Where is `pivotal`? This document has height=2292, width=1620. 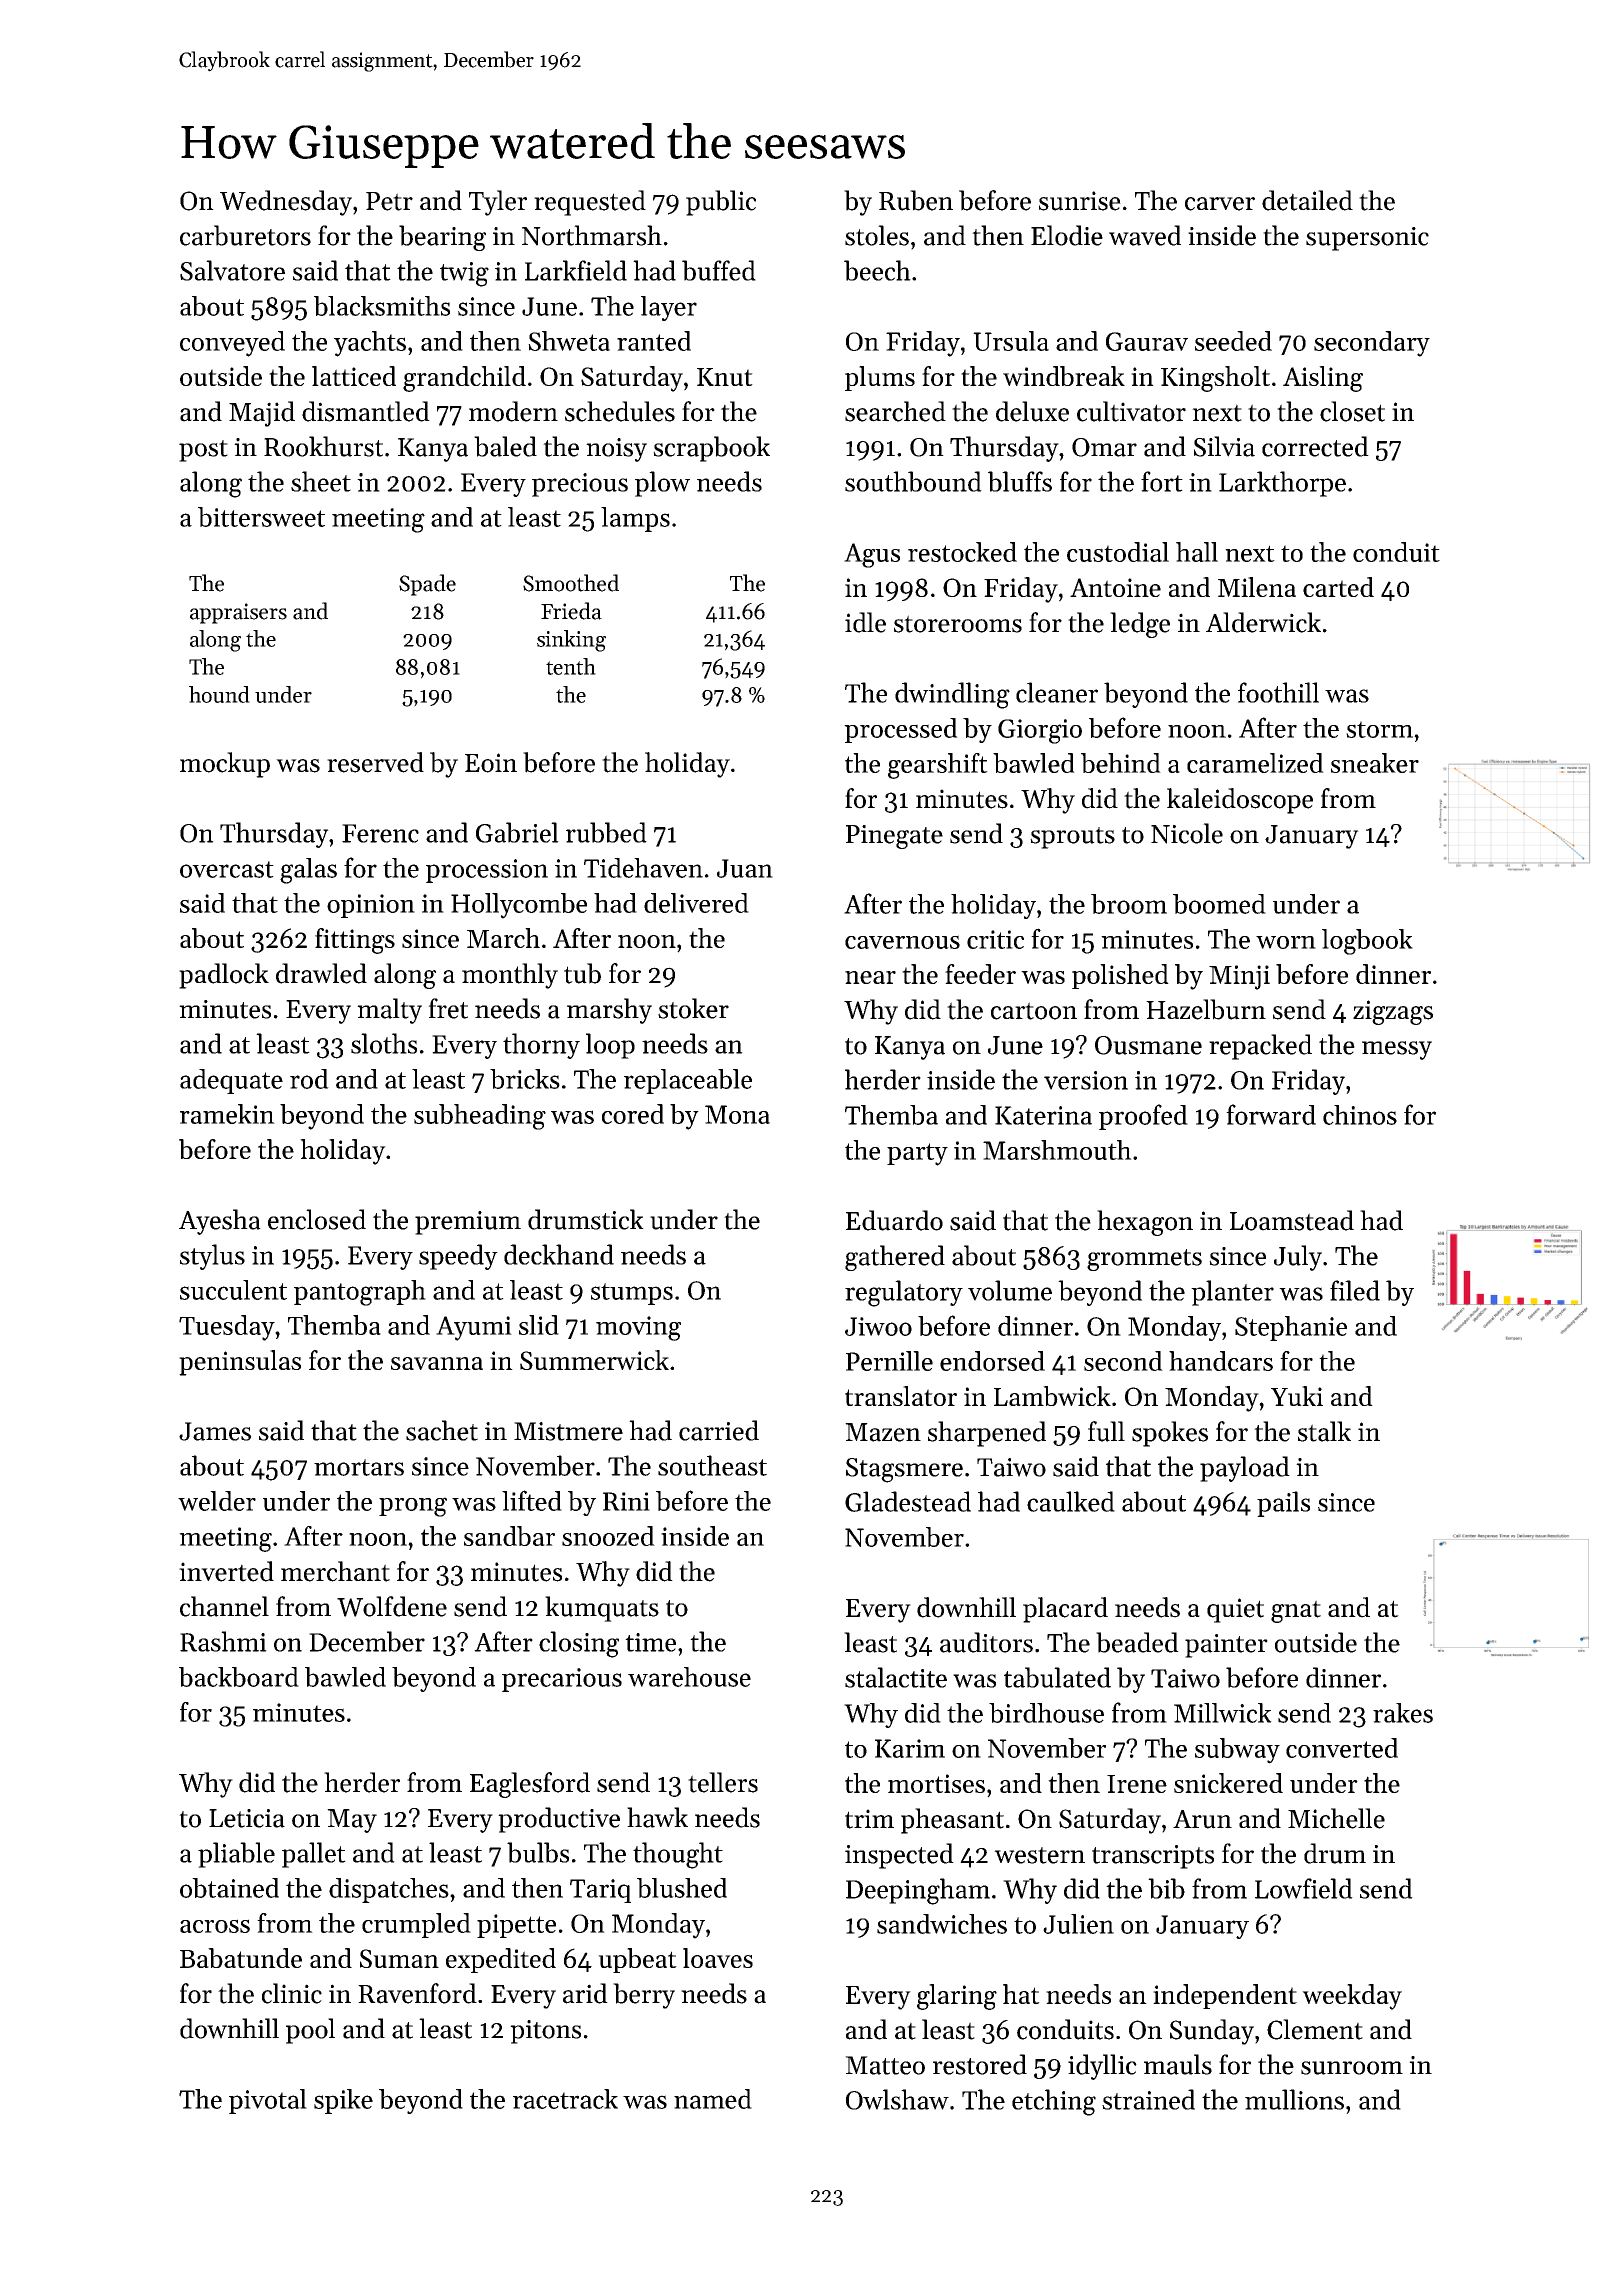 pivotal is located at coordinates (268, 2101).
